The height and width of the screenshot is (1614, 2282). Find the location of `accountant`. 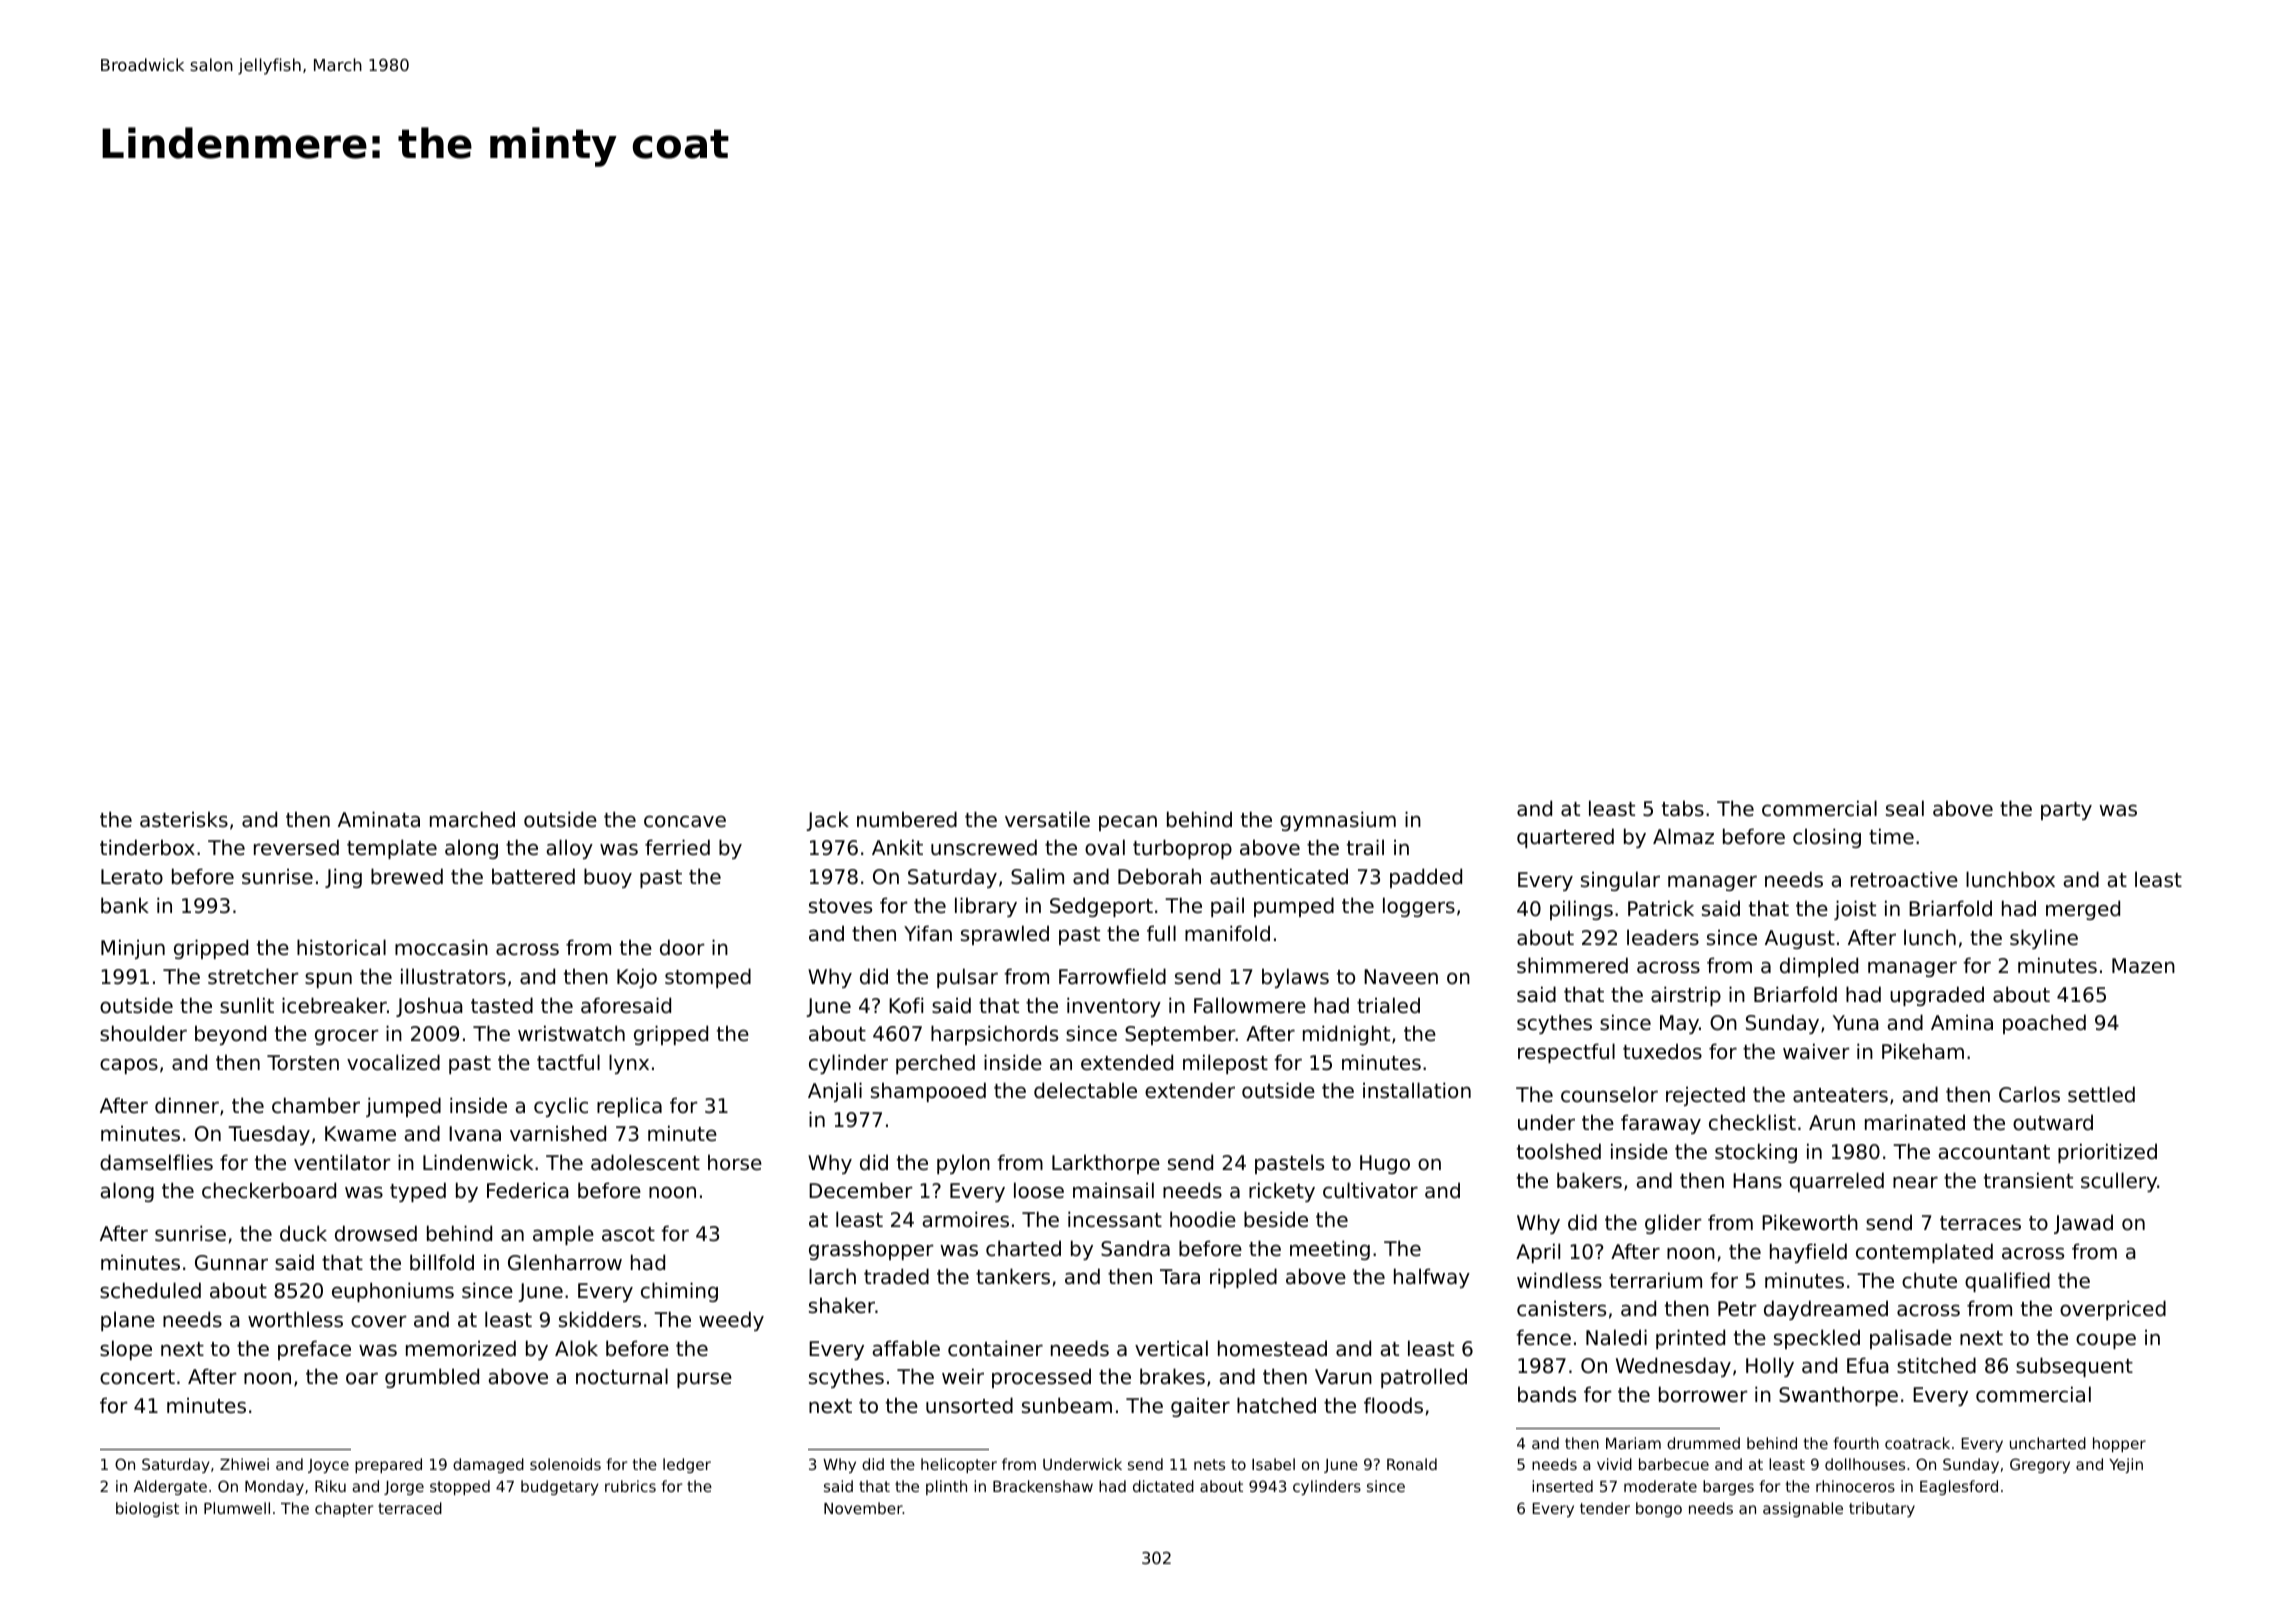

accountant is located at coordinates (1994, 1152).
